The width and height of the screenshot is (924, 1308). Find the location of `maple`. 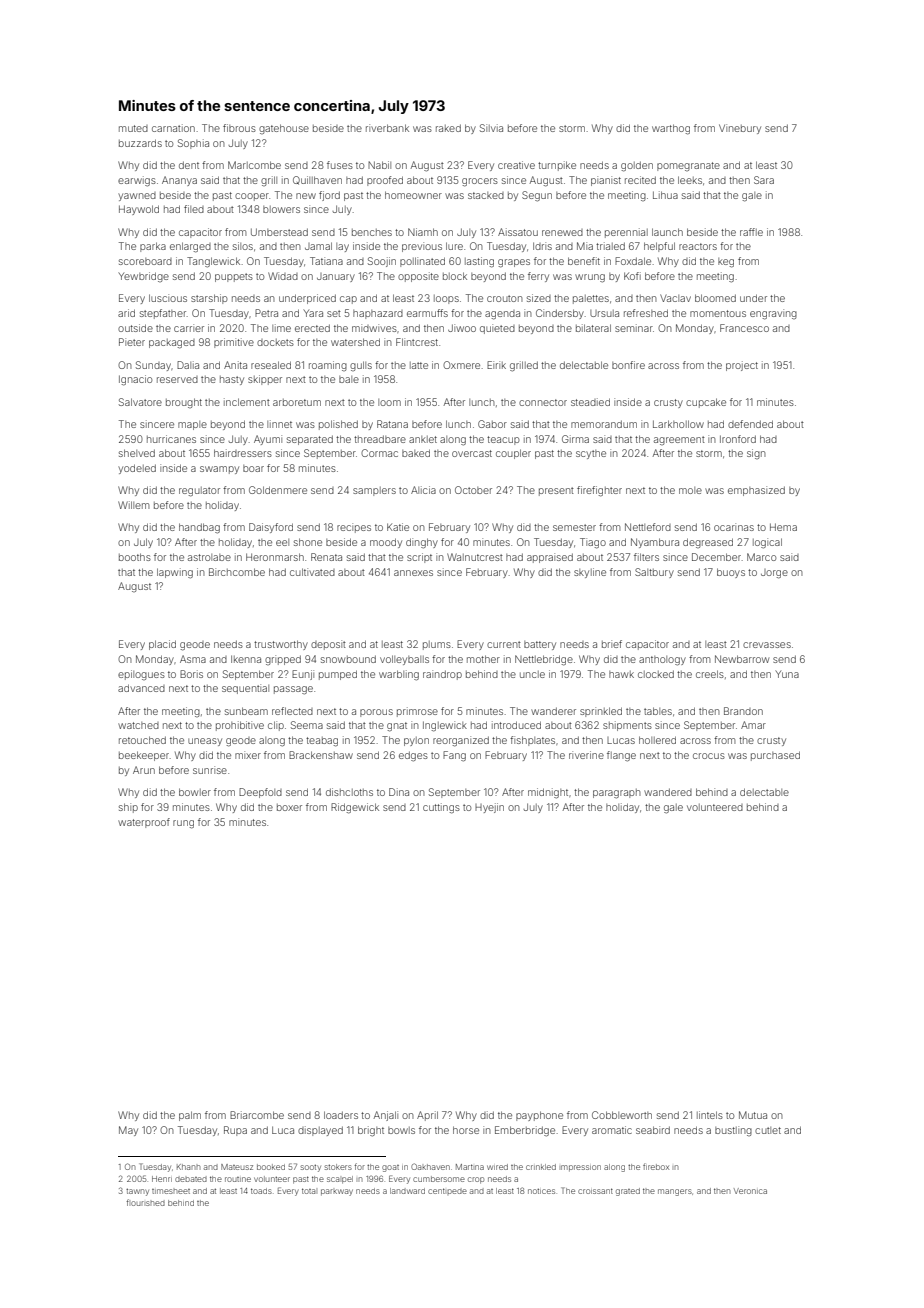

maple is located at coordinates (192, 425).
